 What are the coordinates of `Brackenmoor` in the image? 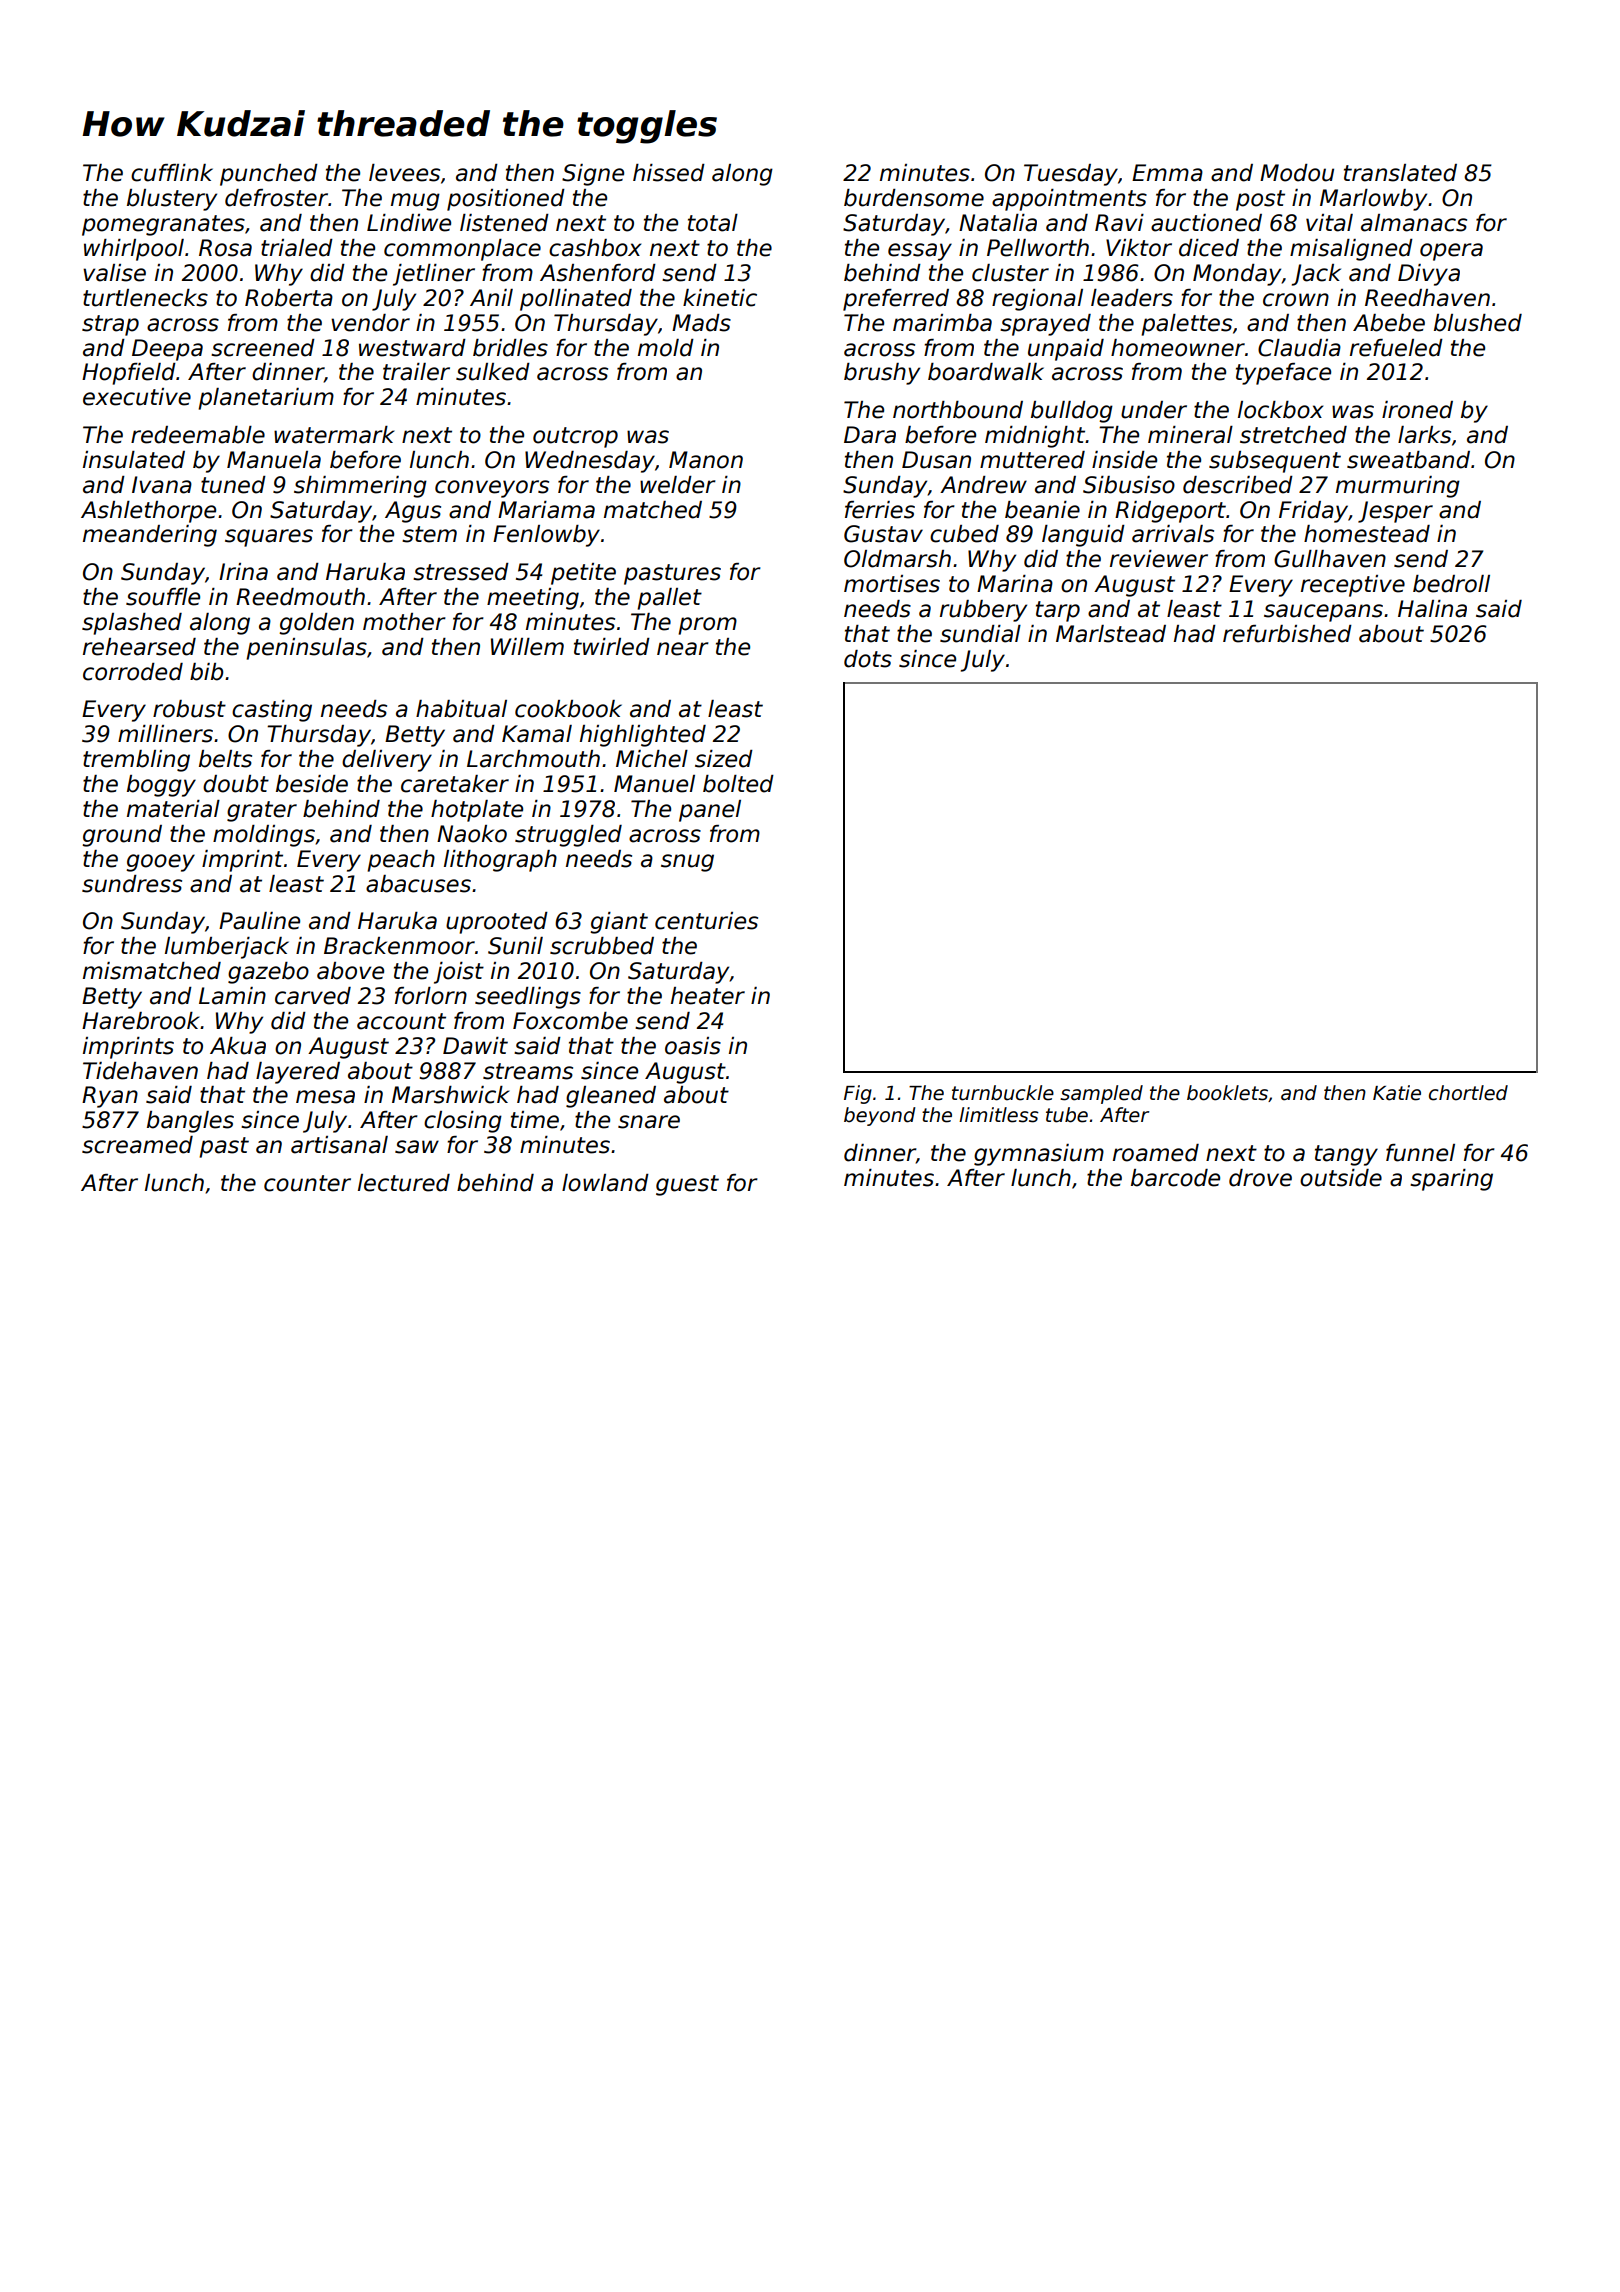 It's located at (399, 946).
